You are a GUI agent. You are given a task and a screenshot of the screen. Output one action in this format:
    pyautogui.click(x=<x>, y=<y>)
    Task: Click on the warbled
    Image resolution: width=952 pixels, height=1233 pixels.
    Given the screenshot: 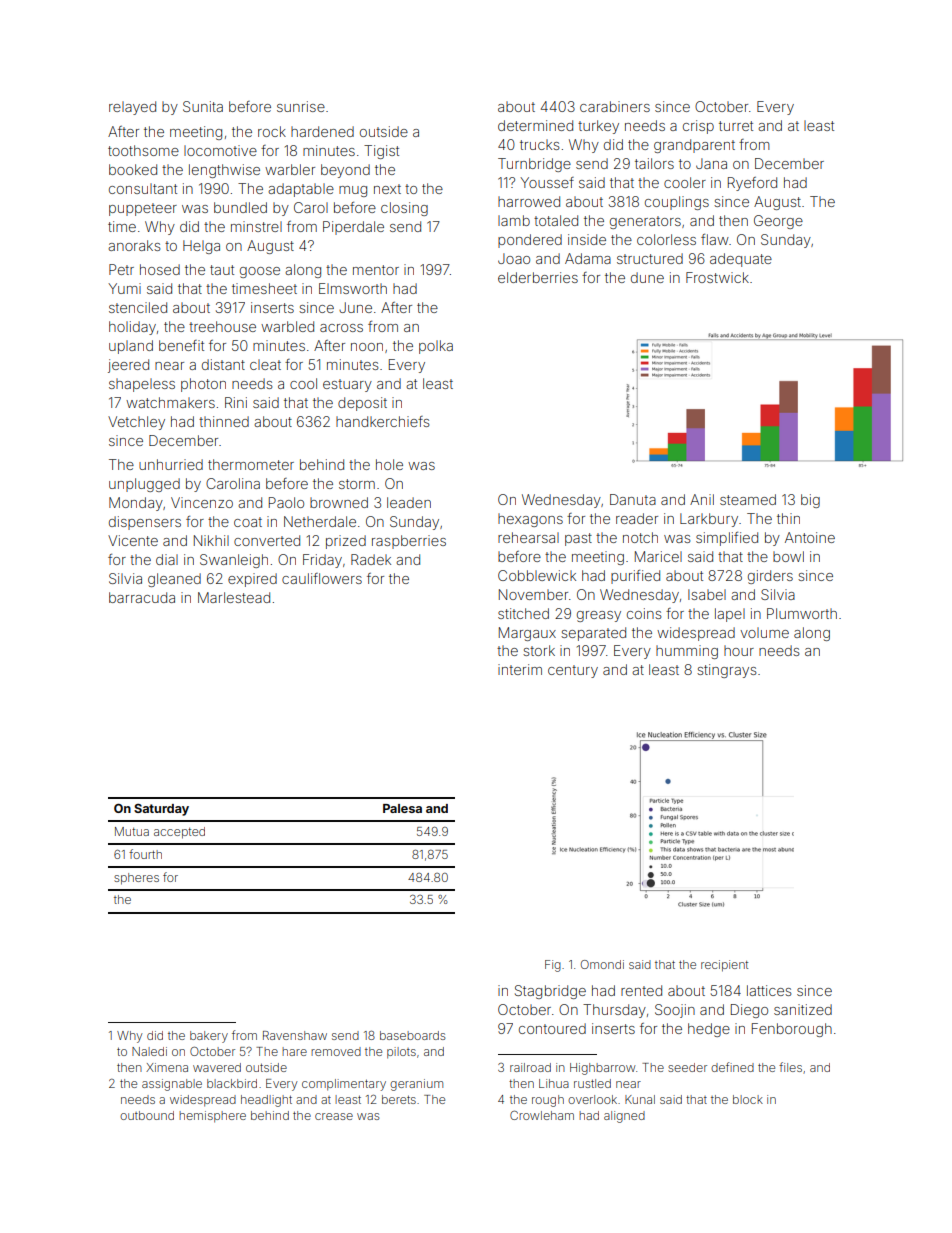 What is the action you would take?
    pyautogui.click(x=287, y=326)
